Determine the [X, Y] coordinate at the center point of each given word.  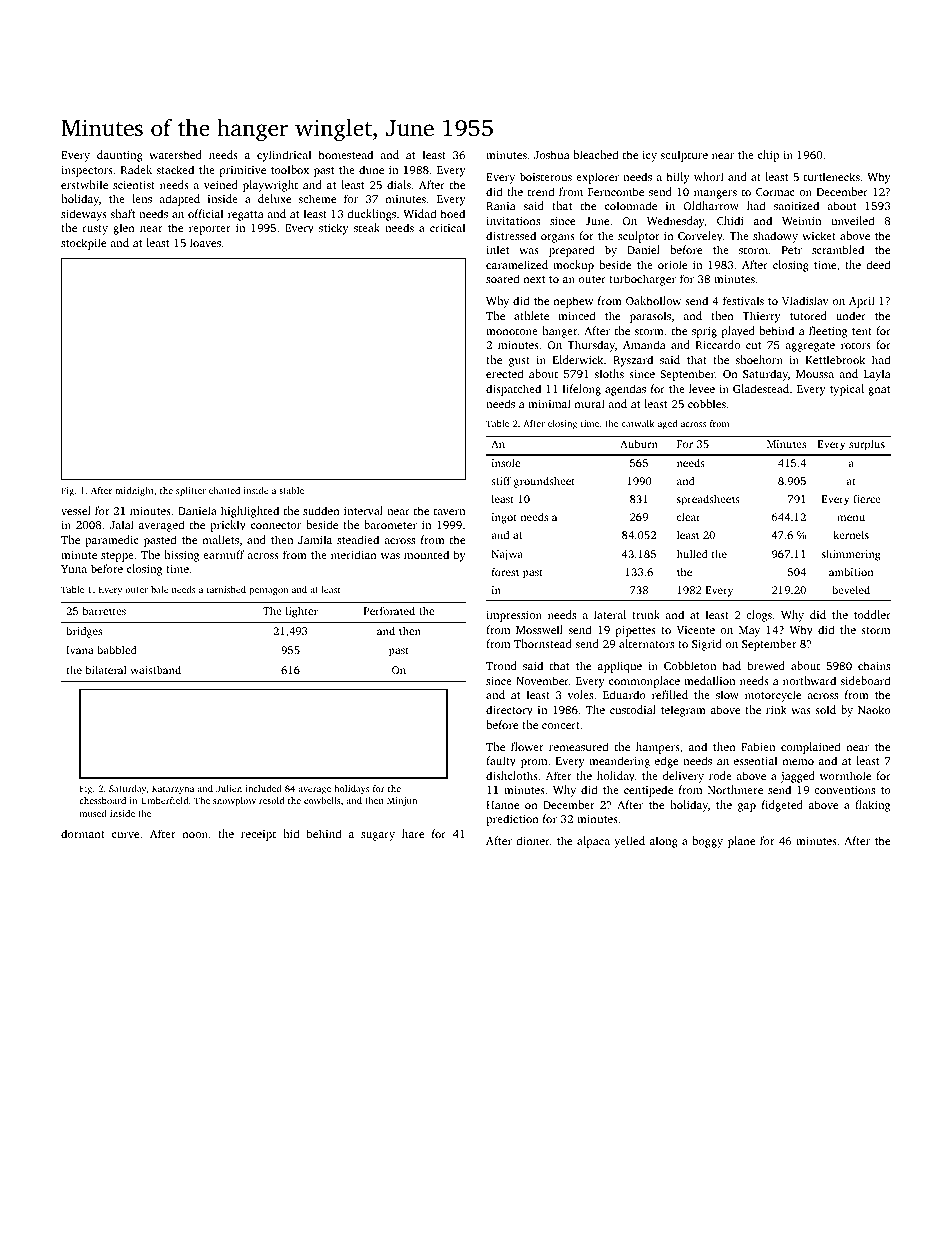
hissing [181, 556]
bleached [596, 154]
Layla [877, 375]
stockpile [84, 244]
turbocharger [642, 280]
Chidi [730, 220]
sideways [84, 215]
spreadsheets [708, 500]
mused [93, 813]
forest [505, 571]
